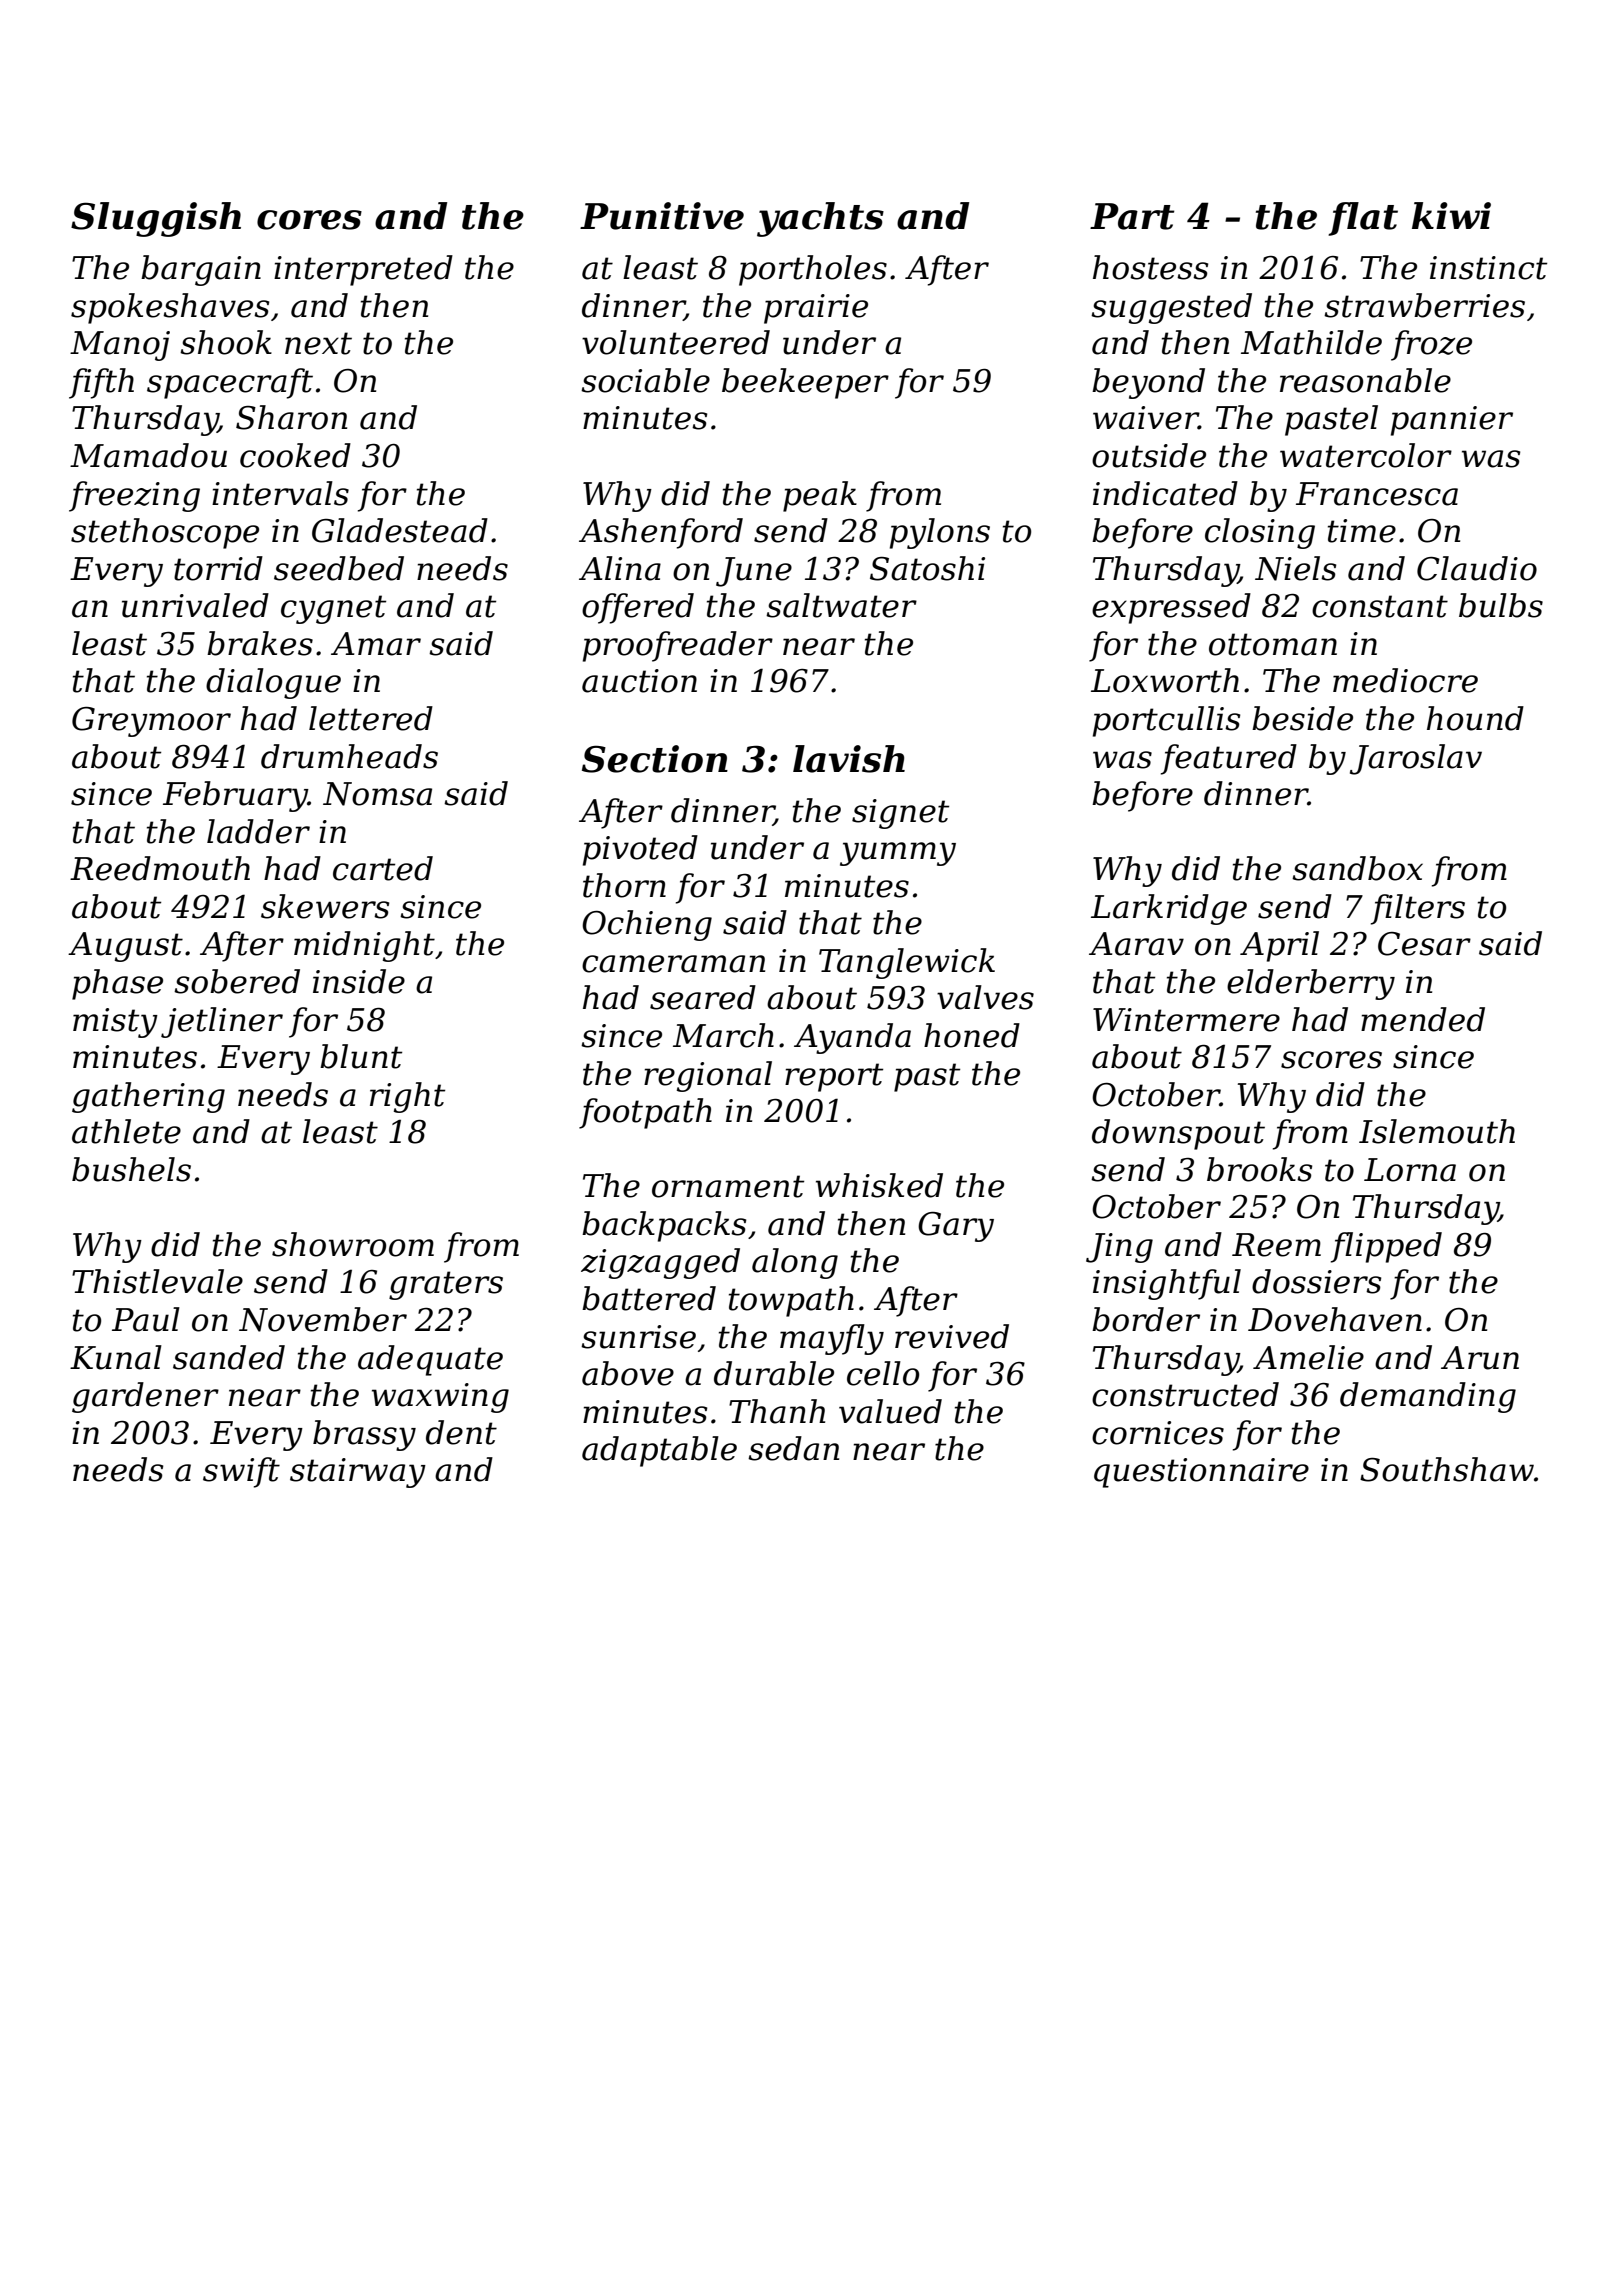  What do you see at coordinates (673, 964) in the screenshot?
I see `cameraman` at bounding box center [673, 964].
